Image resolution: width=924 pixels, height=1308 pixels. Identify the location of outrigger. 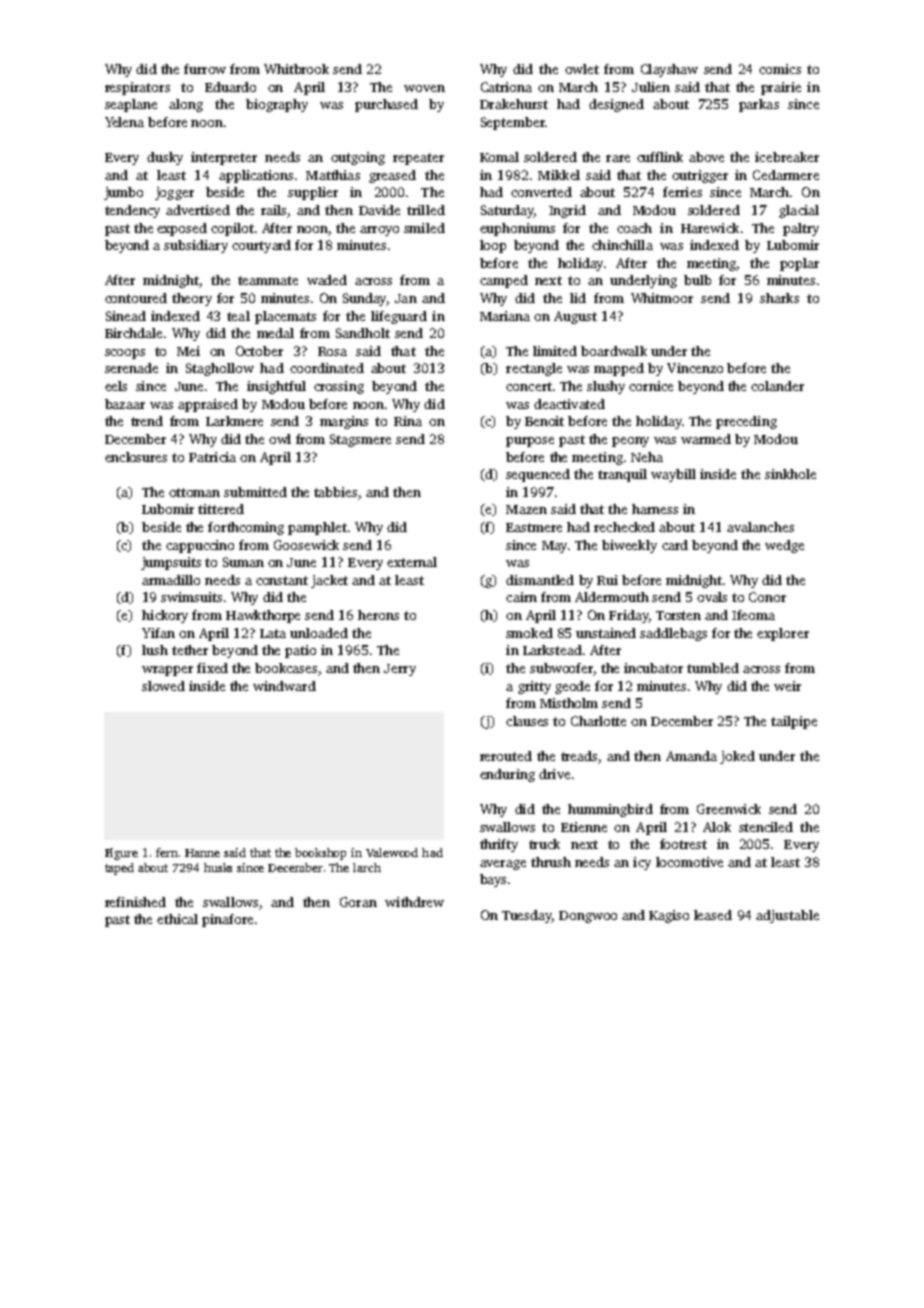
(700, 176).
